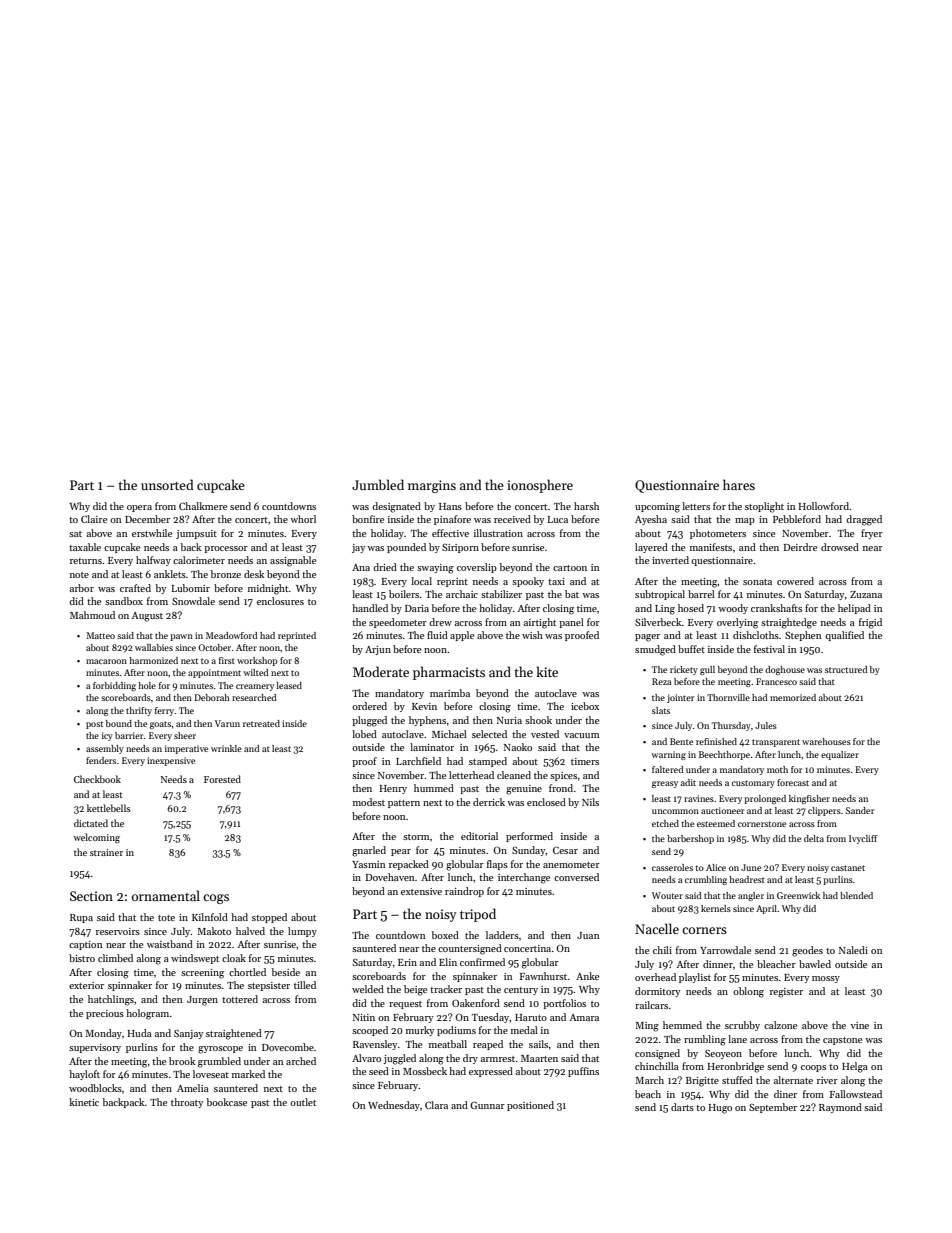 The height and width of the image is (1233, 952). Describe the element at coordinates (558, 519) in the image. I see `Luca` at that location.
